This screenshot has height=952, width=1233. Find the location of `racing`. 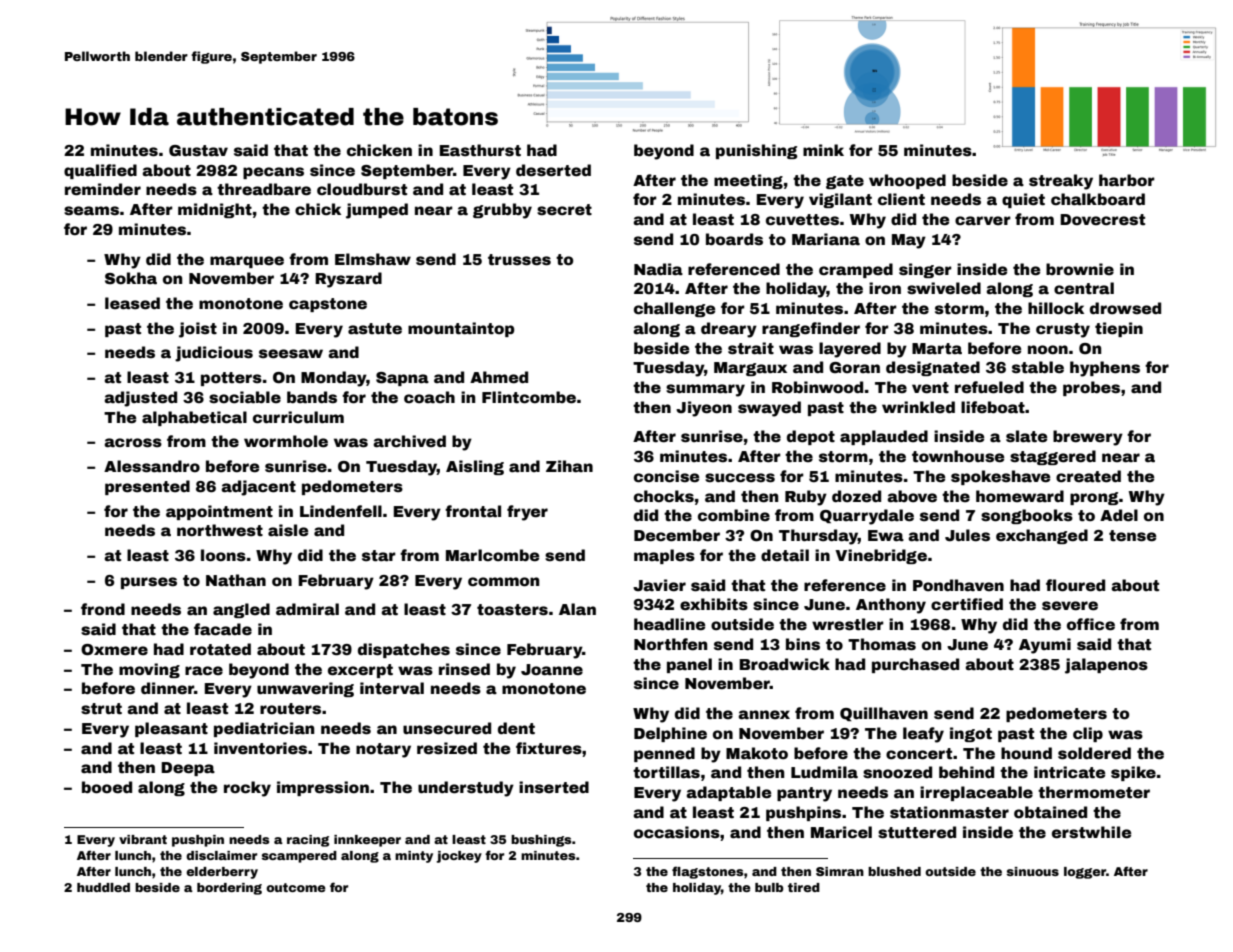

racing is located at coordinates (308, 841).
